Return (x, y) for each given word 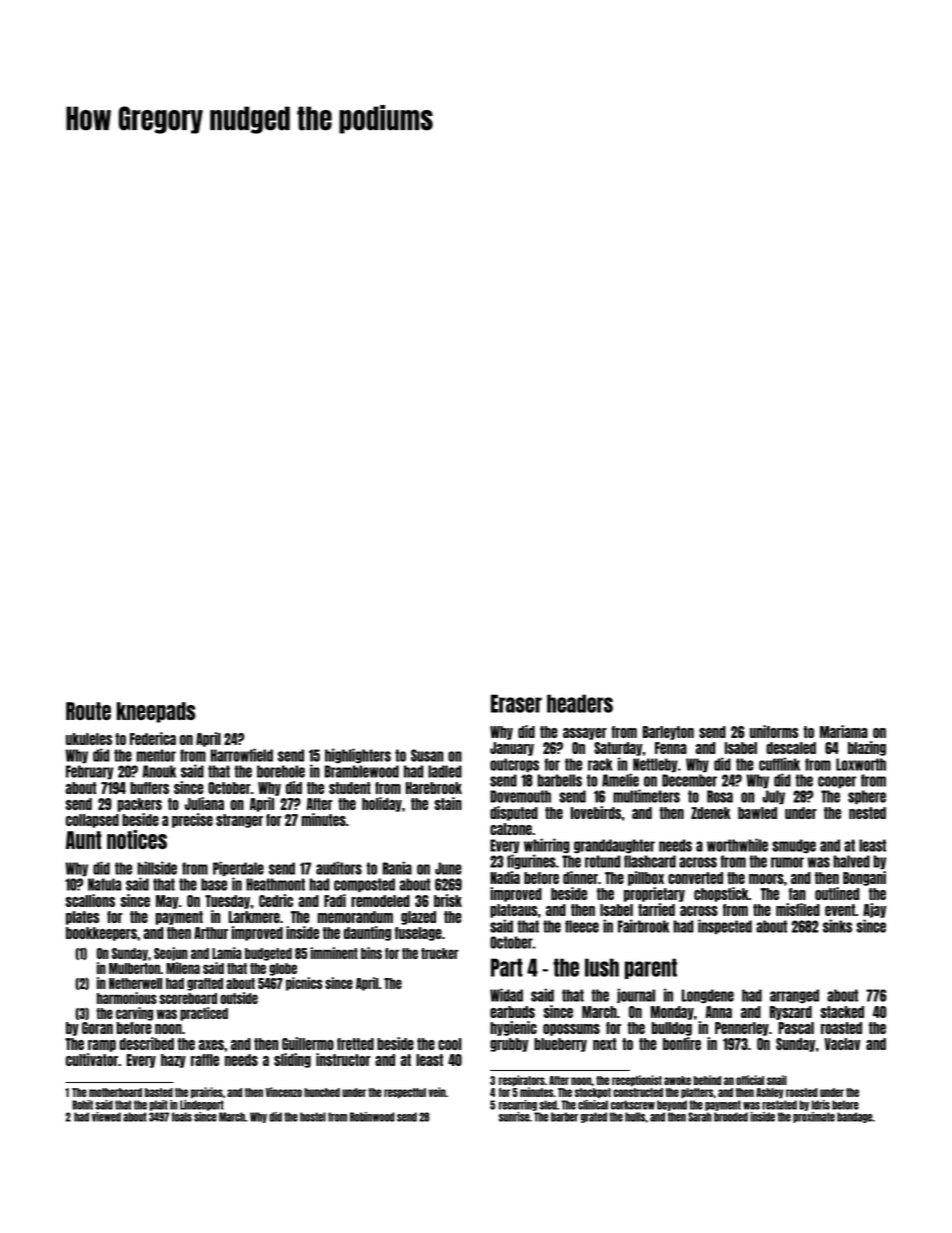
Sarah (700, 1117)
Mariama (844, 731)
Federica (153, 738)
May (167, 902)
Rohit (82, 1105)
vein (437, 1092)
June (448, 868)
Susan (427, 755)
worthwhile (737, 845)
